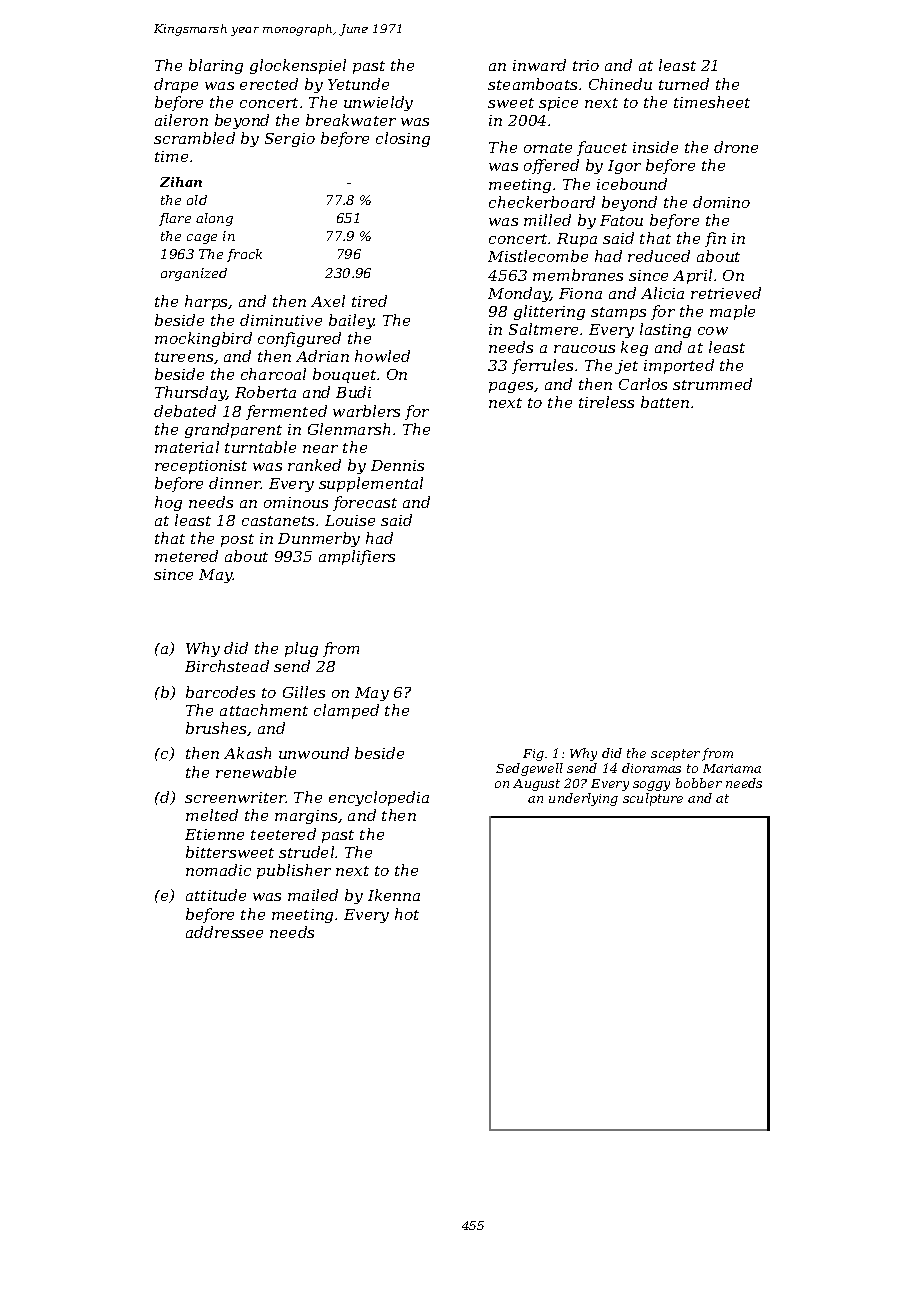 The height and width of the image is (1311, 924). What do you see at coordinates (214, 834) in the image?
I see `Etienne` at bounding box center [214, 834].
